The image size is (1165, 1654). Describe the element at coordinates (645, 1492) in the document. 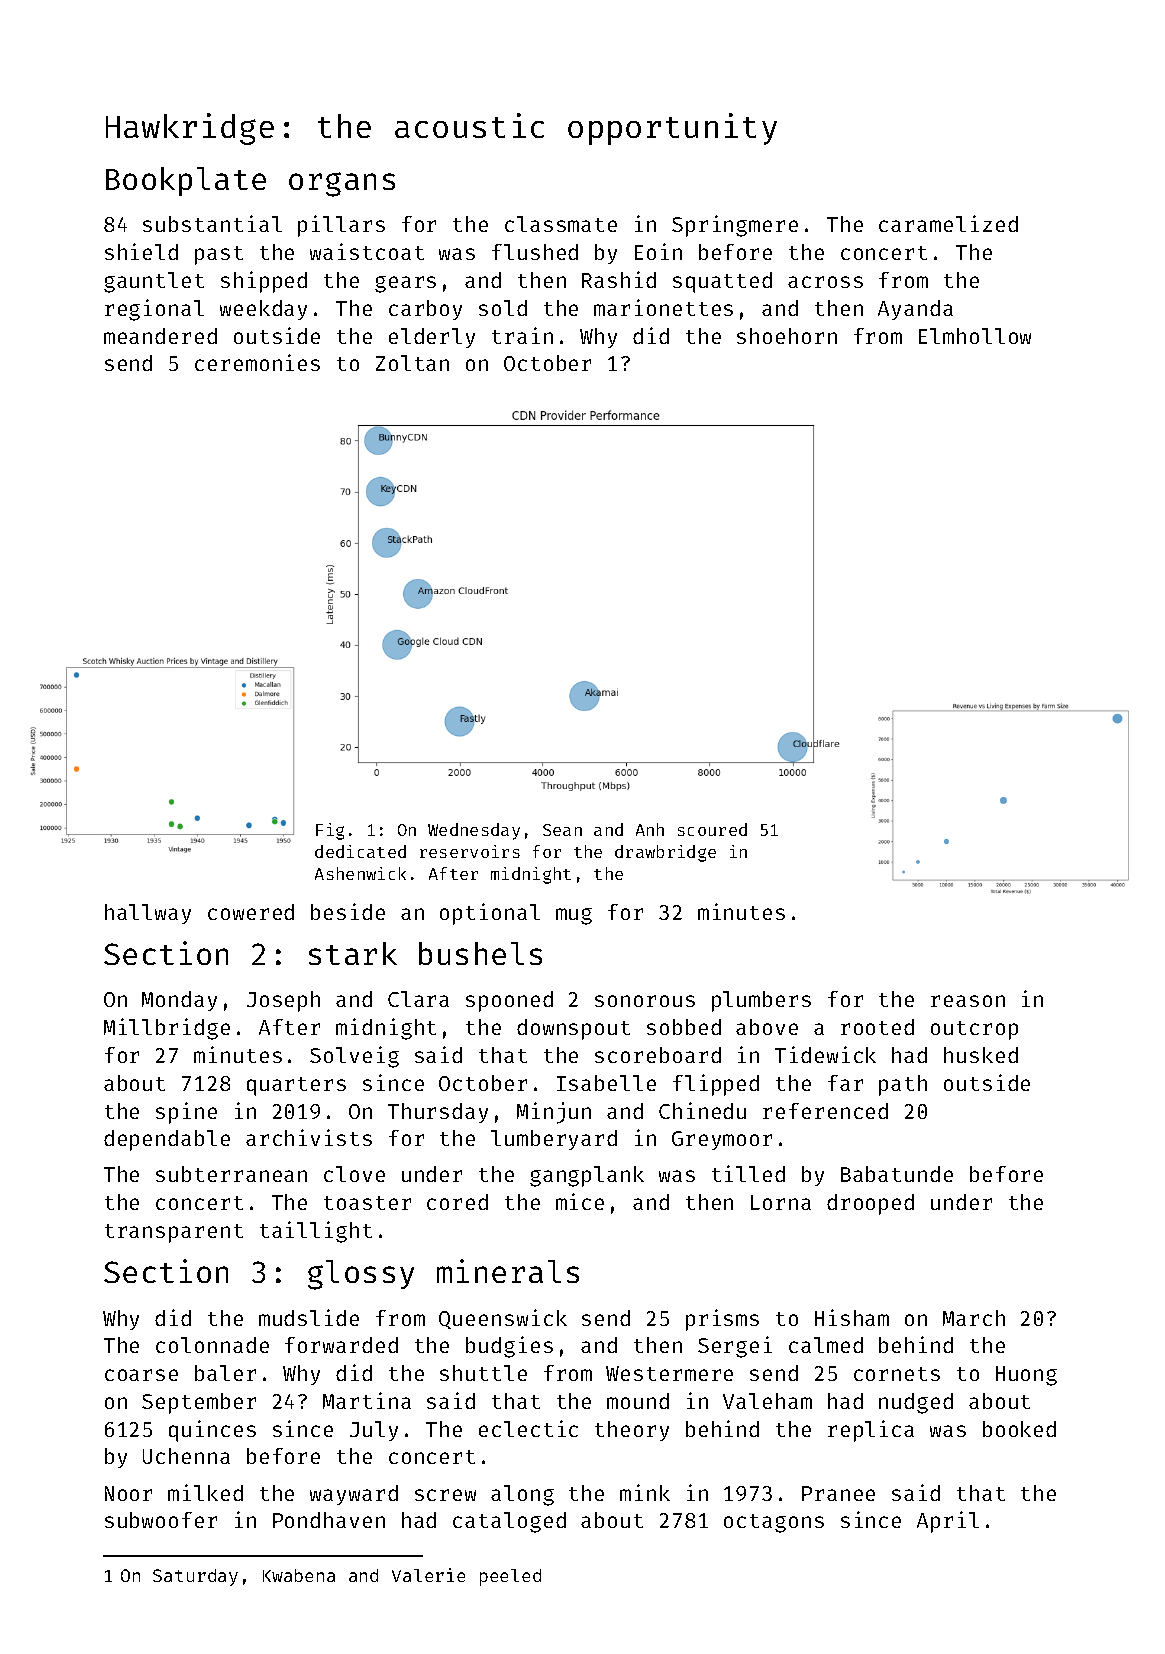

I see `mink` at that location.
